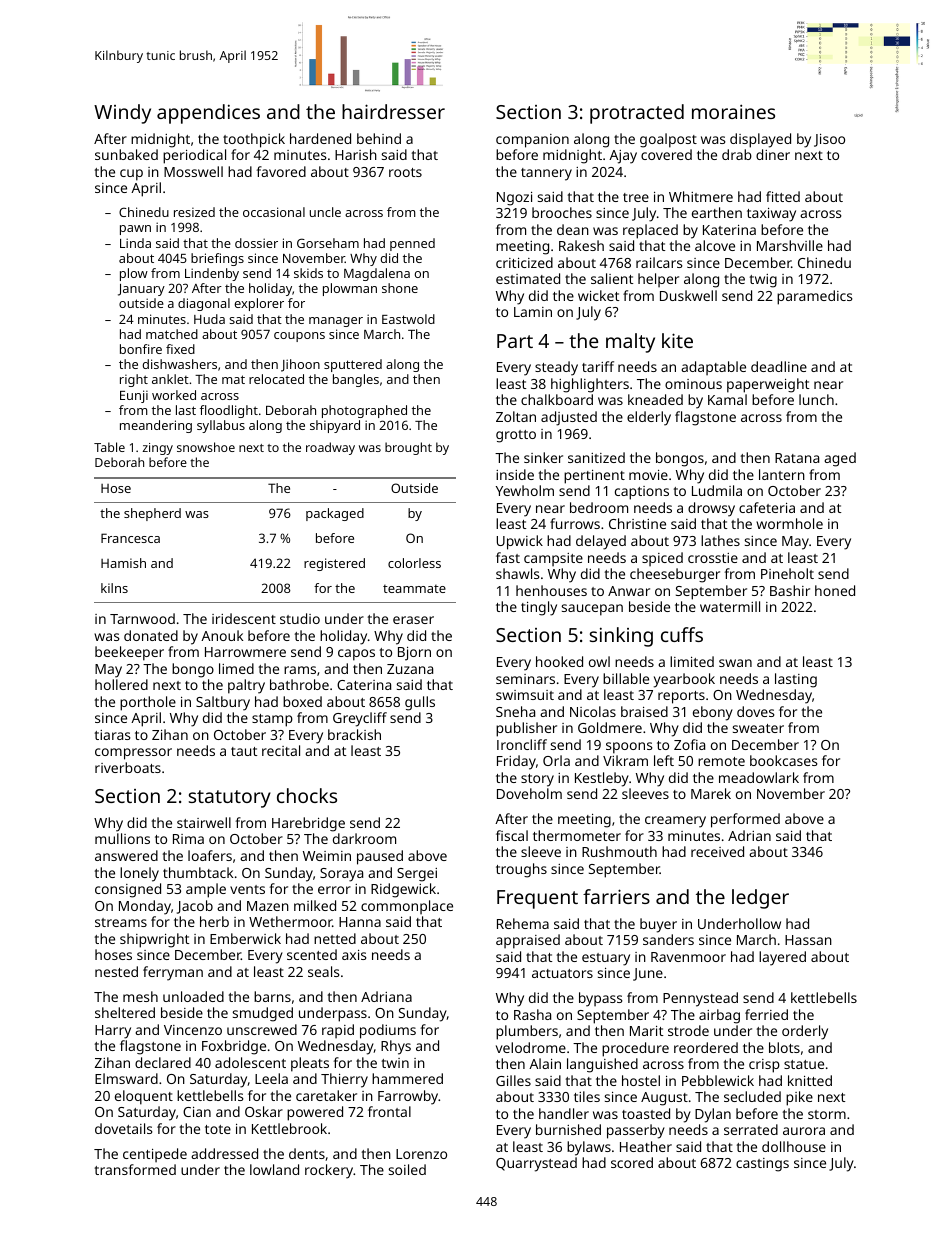  Describe the element at coordinates (815, 297) in the screenshot. I see `paramedics` at that location.
